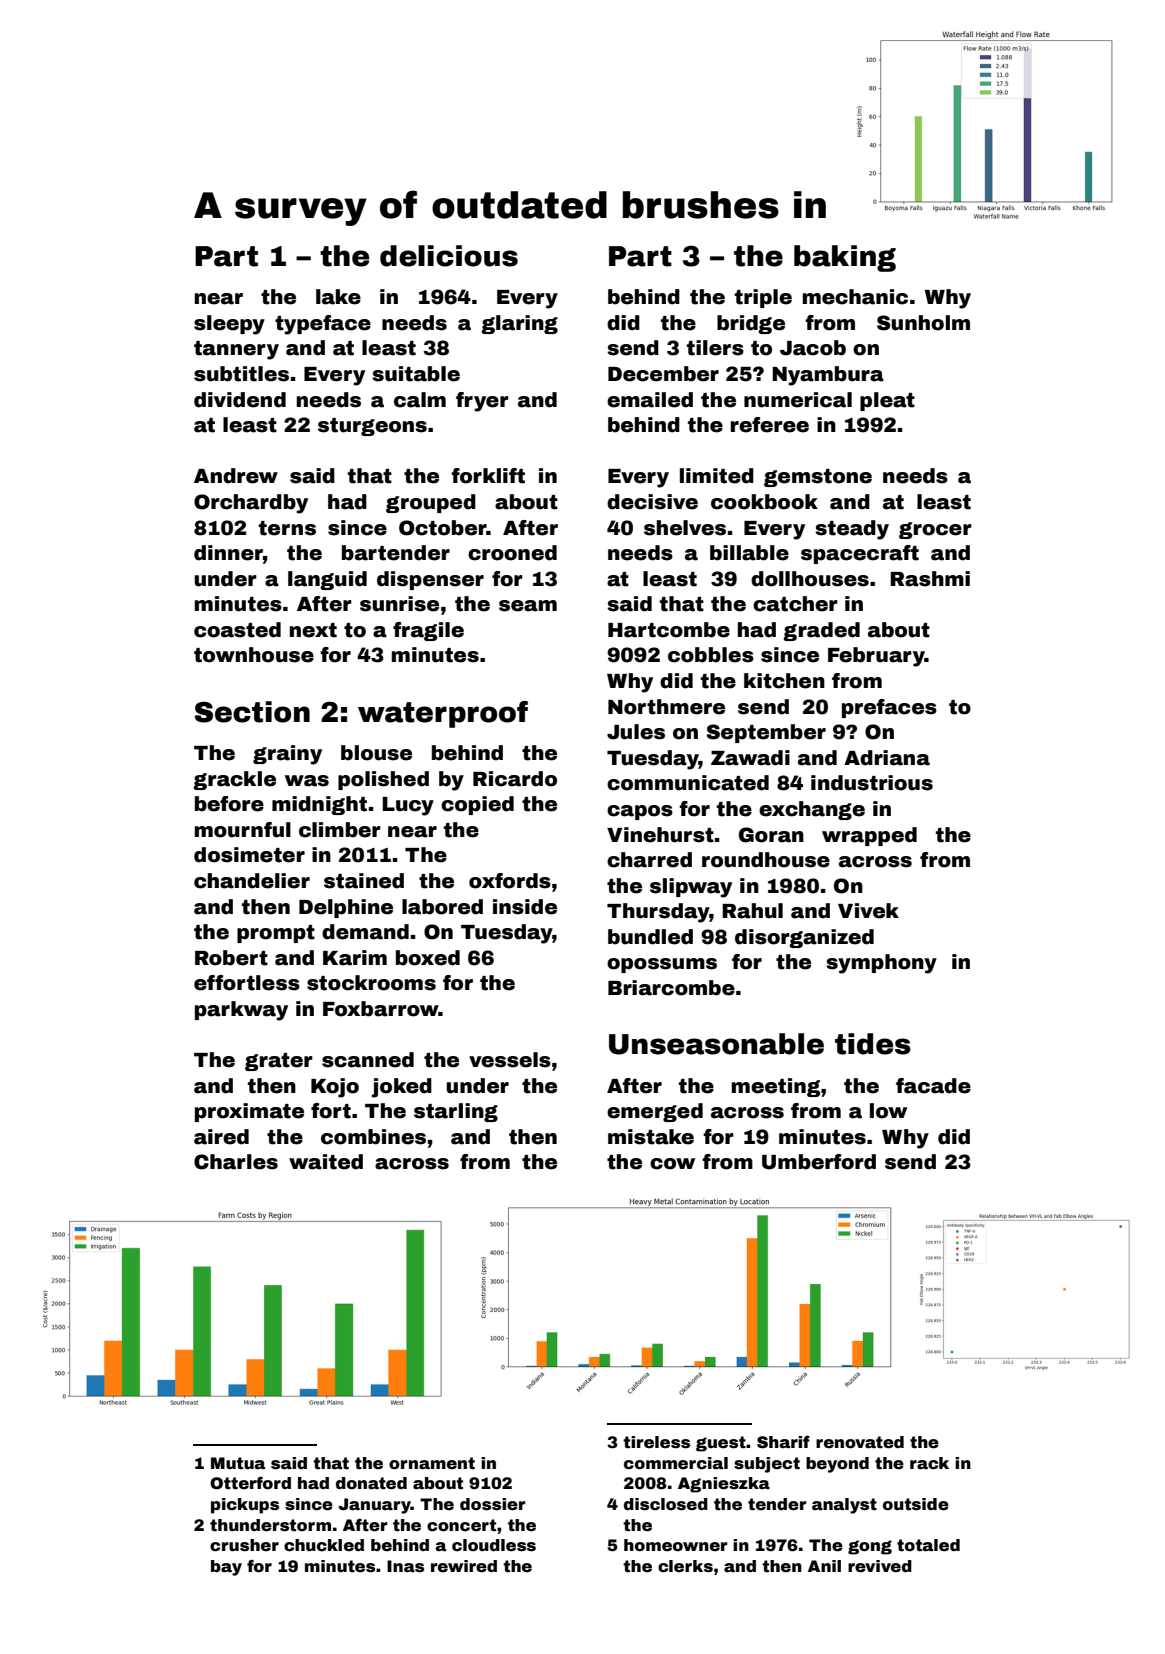 This screenshot has width=1165, height=1654. What do you see at coordinates (889, 708) in the screenshot?
I see `prefaces` at bounding box center [889, 708].
